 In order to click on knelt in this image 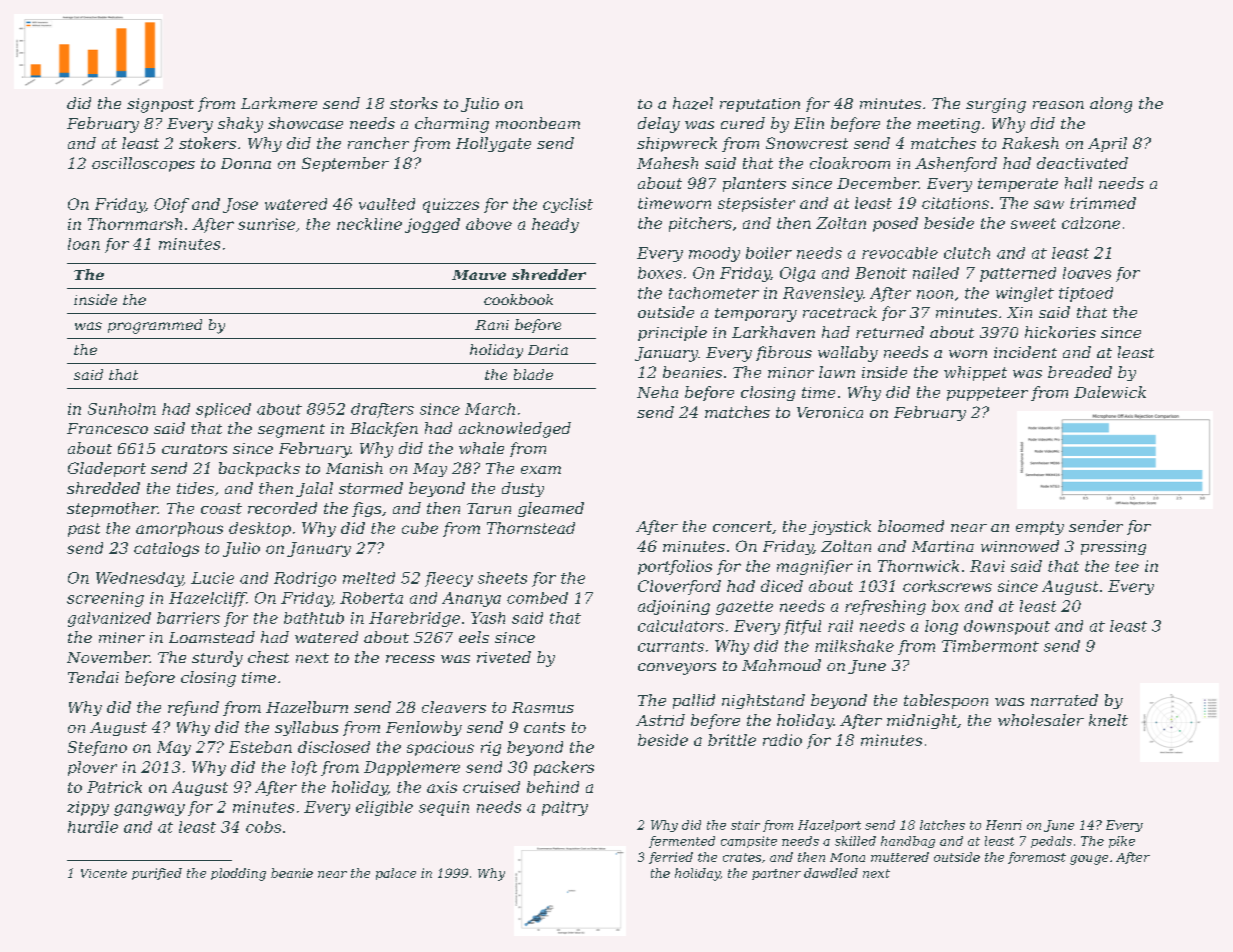, I will do `click(1108, 720)`.
